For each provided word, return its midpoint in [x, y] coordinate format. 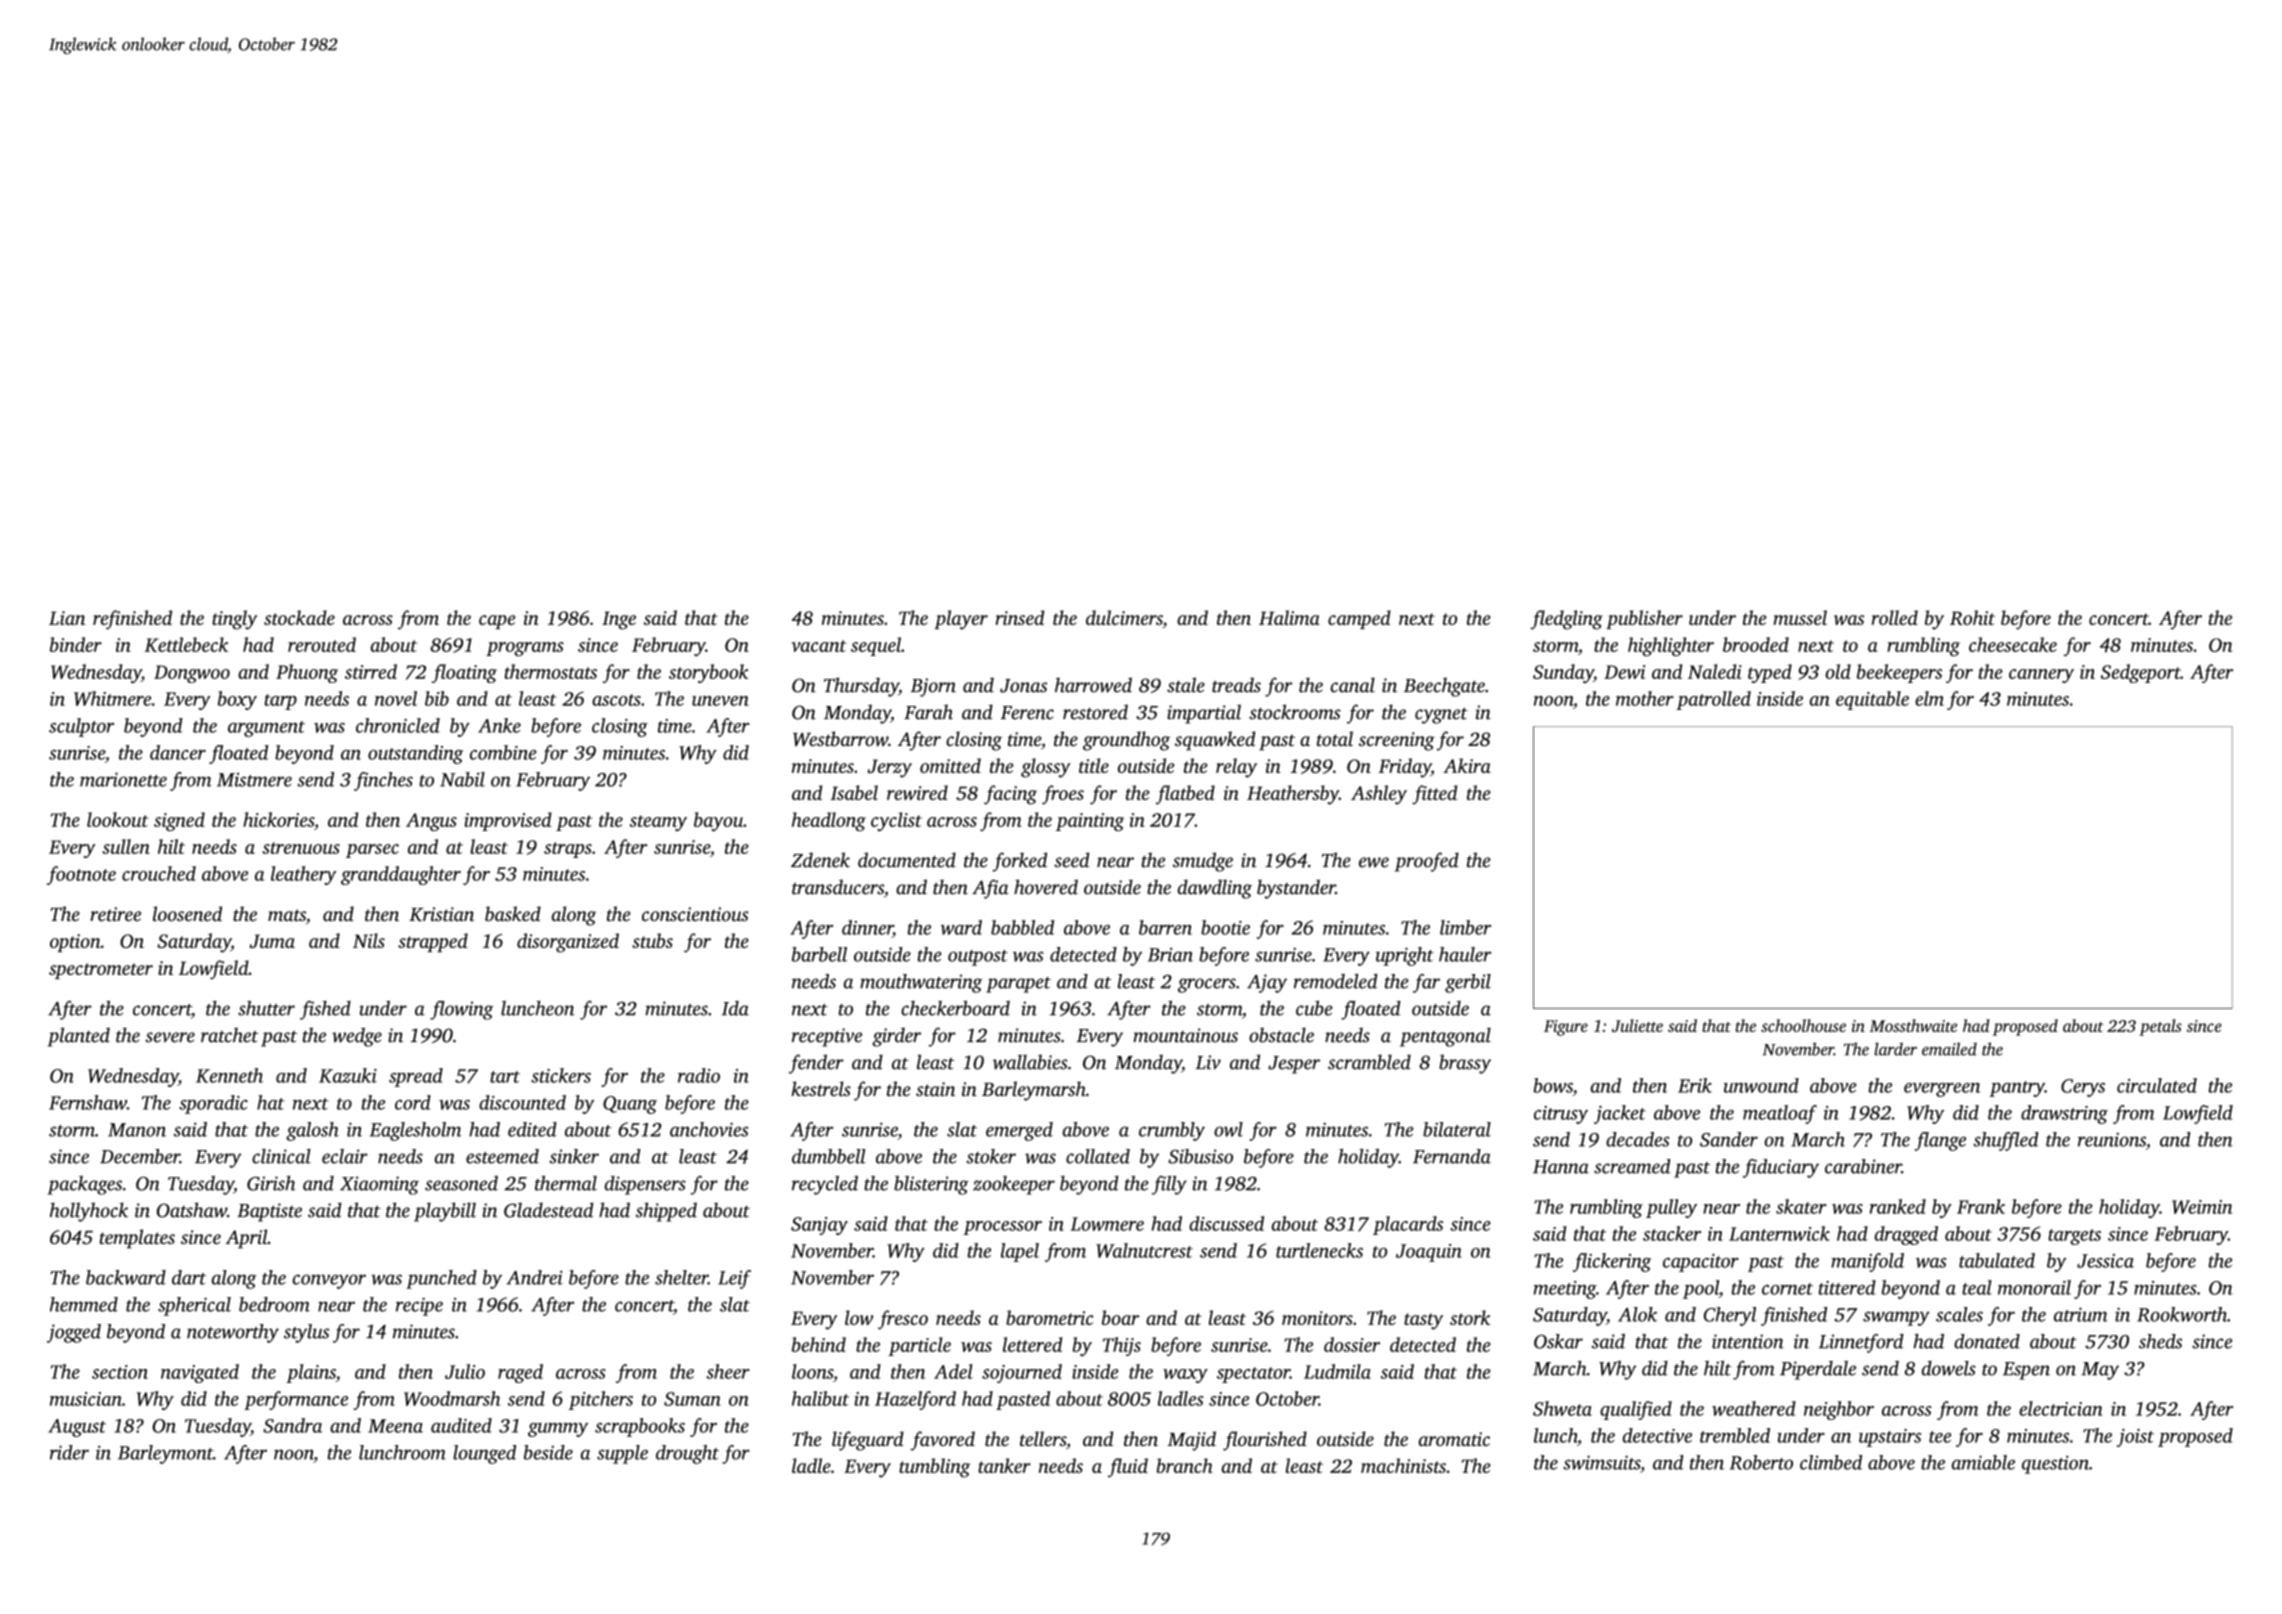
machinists [1403, 1465]
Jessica [2105, 1261]
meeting [1565, 1290]
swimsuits [1601, 1462]
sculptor [81, 727]
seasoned [461, 1183]
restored [1095, 712]
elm [1929, 698]
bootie [1225, 927]
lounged [484, 1454]
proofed [1427, 862]
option [75, 943]
